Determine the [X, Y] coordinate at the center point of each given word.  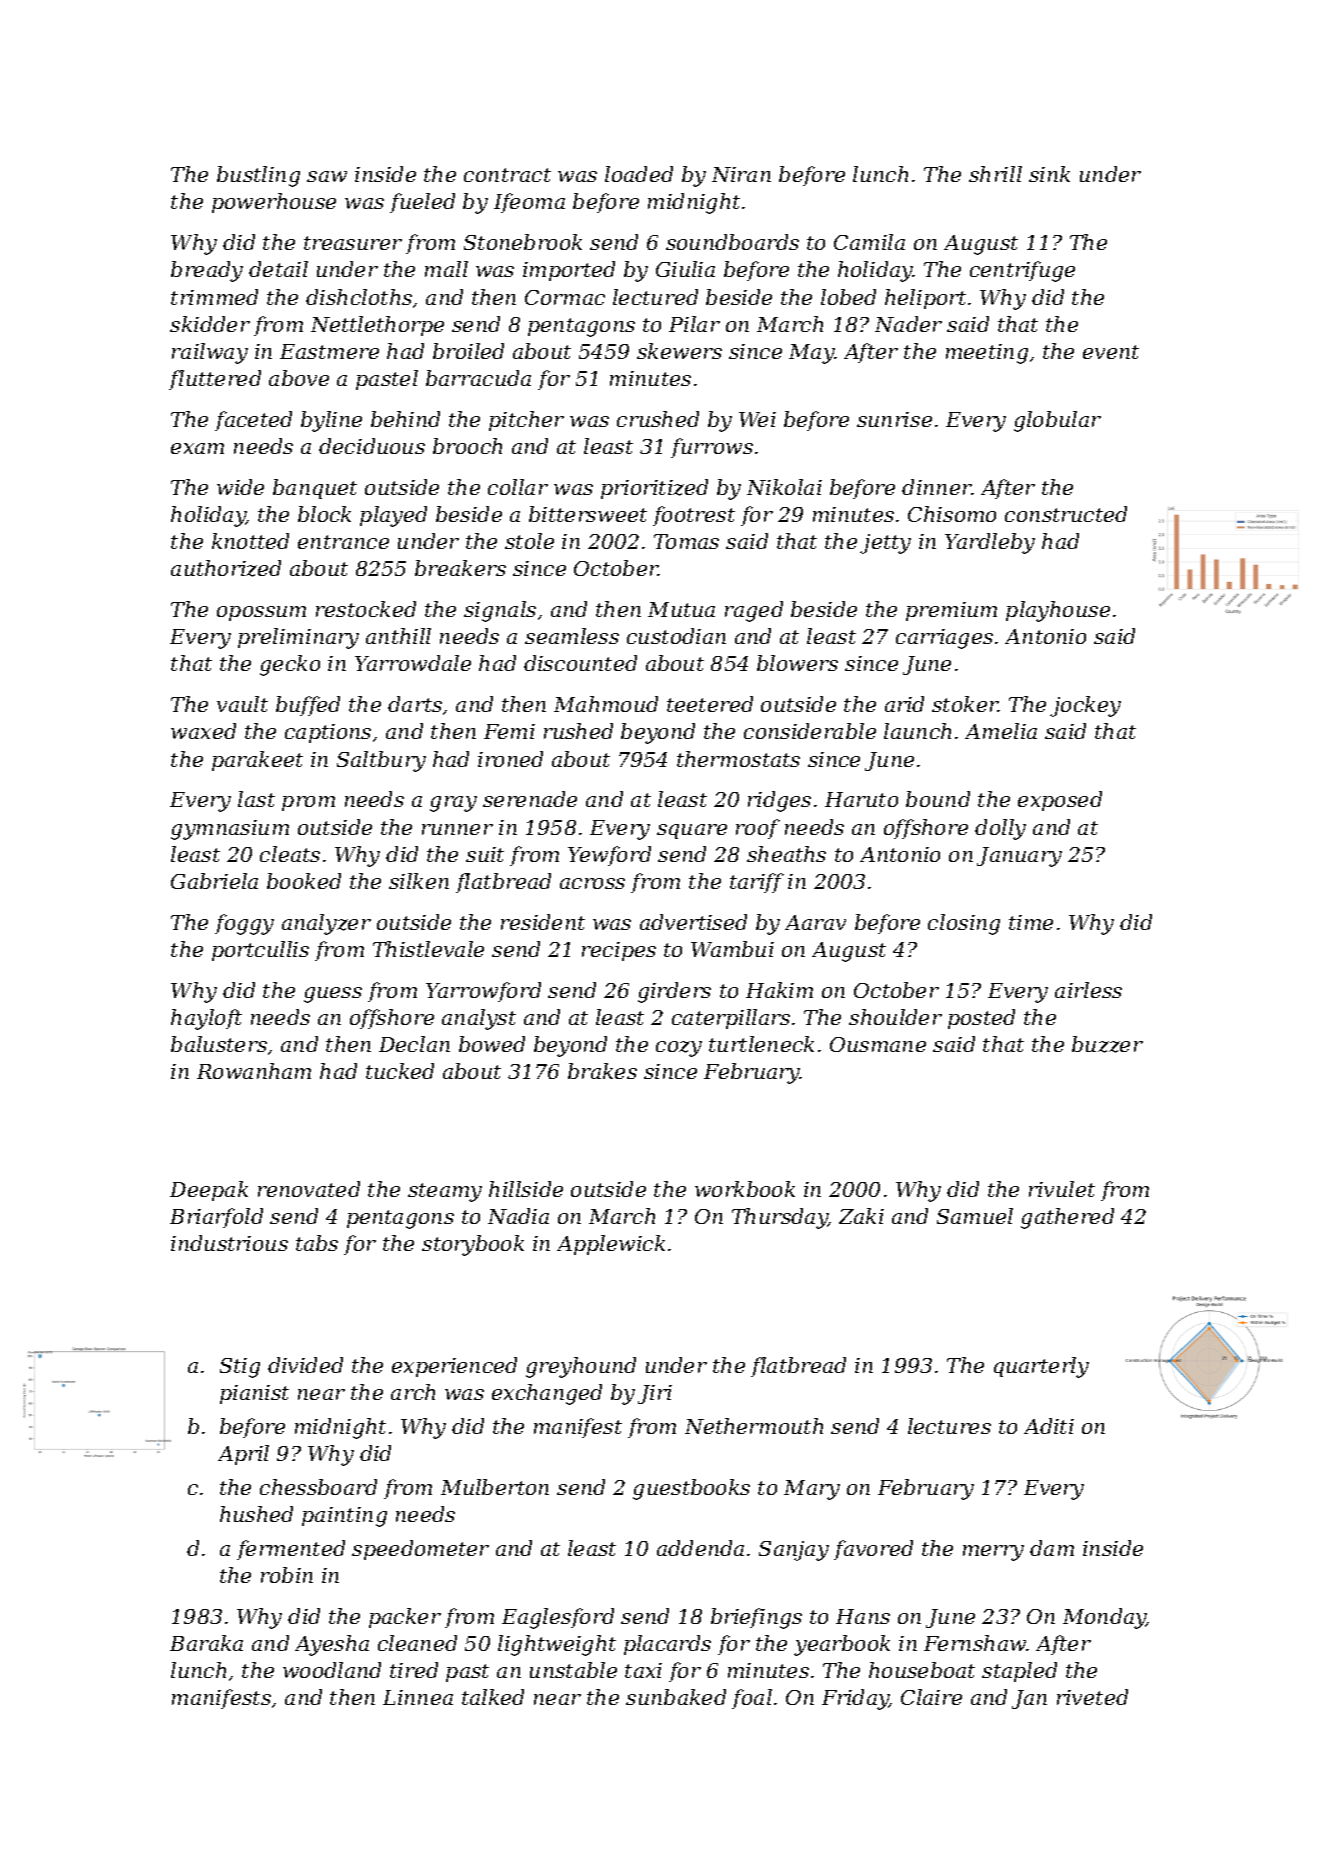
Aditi [1049, 1426]
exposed [1060, 801]
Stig [240, 1368]
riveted [1092, 1697]
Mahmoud [606, 704]
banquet [315, 489]
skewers [679, 351]
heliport [925, 299]
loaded [639, 174]
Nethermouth [754, 1426]
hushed [256, 1514]
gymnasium [230, 830]
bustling [258, 176]
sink [1049, 174]
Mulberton [495, 1487]
